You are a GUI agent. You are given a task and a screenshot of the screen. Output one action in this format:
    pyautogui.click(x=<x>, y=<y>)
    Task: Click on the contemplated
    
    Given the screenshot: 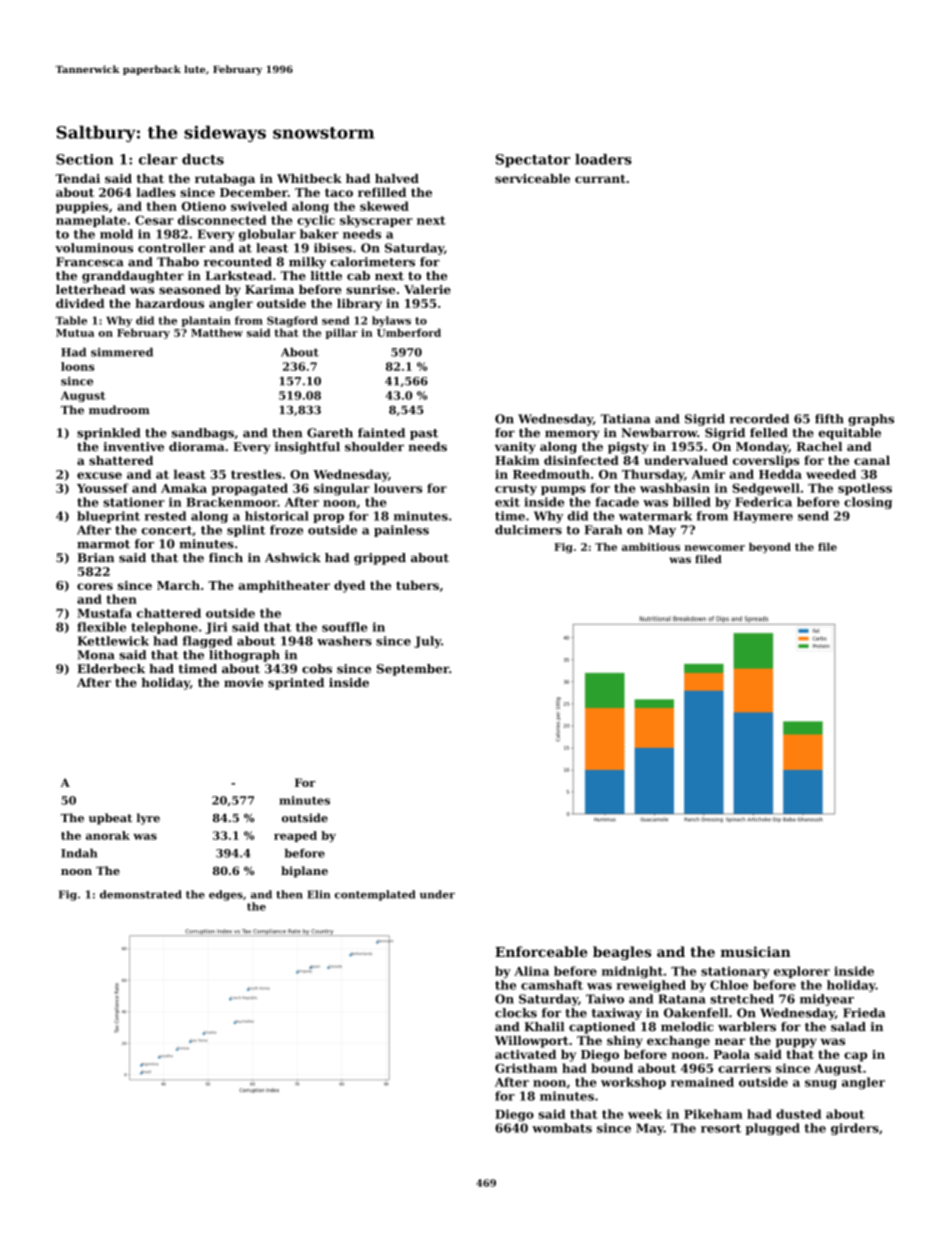 What is the action you would take?
    pyautogui.click(x=375, y=895)
